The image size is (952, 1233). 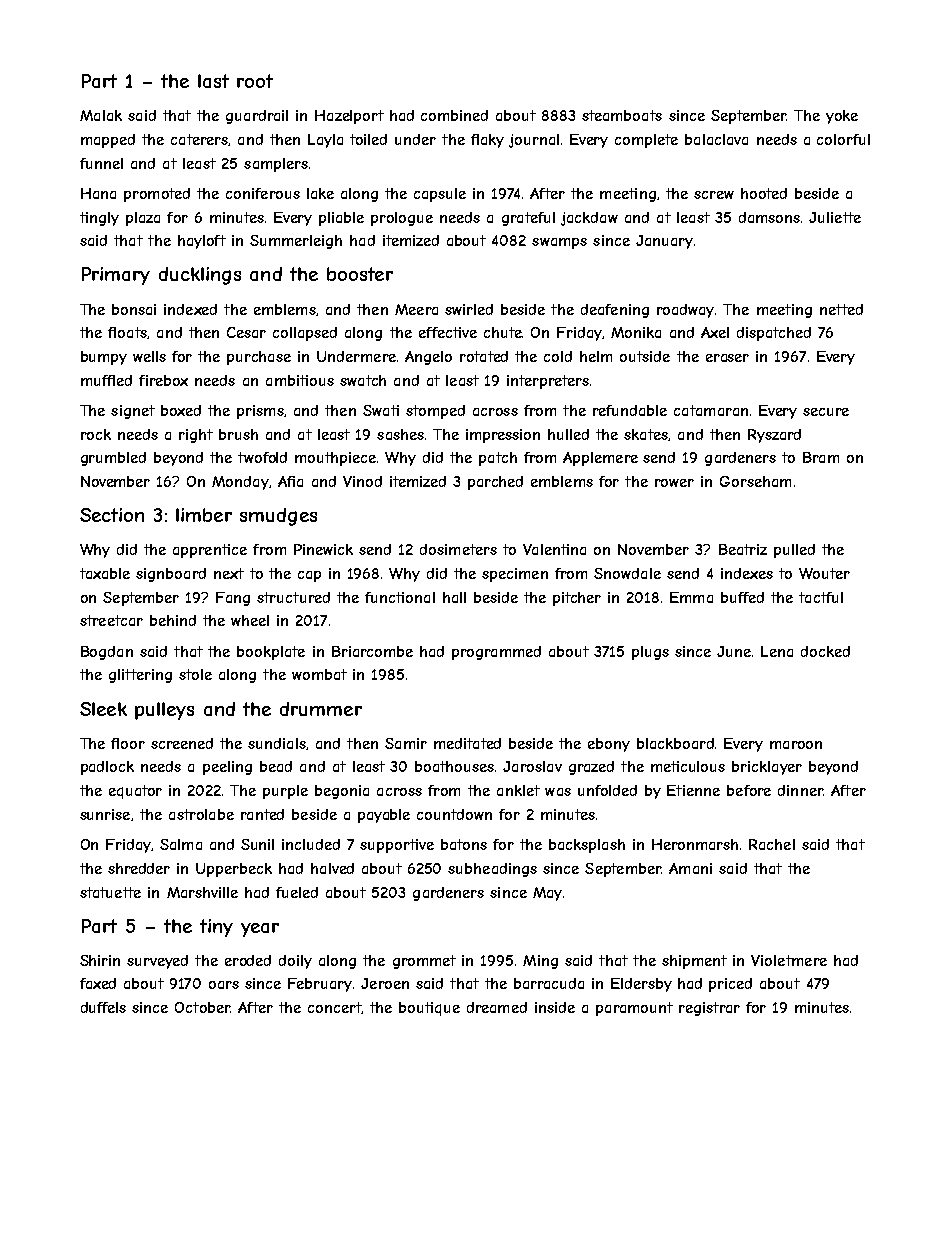 What do you see at coordinates (777, 651) in the screenshot?
I see `Lena` at bounding box center [777, 651].
